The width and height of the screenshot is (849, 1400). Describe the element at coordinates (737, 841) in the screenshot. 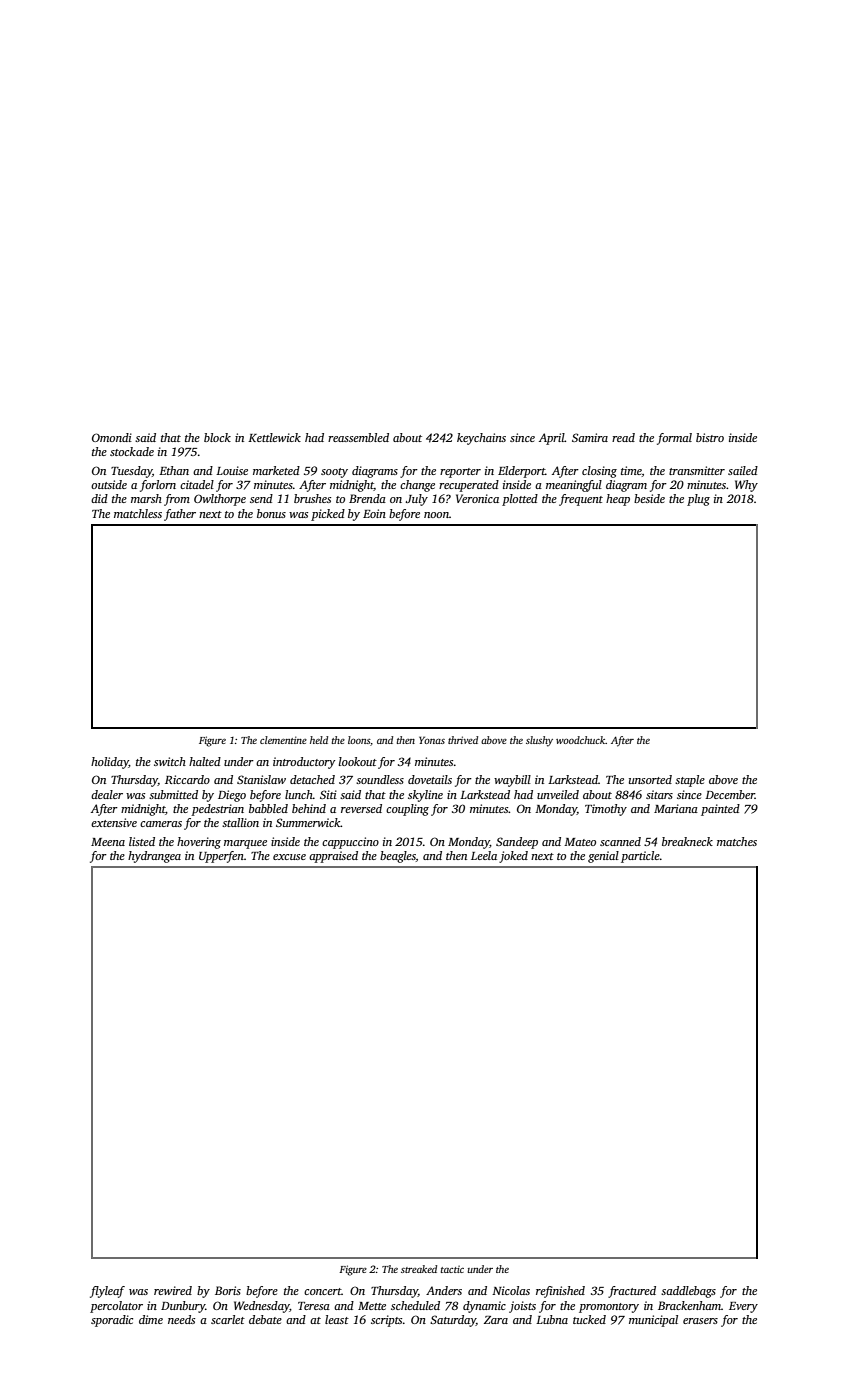

I see `matches` at that location.
